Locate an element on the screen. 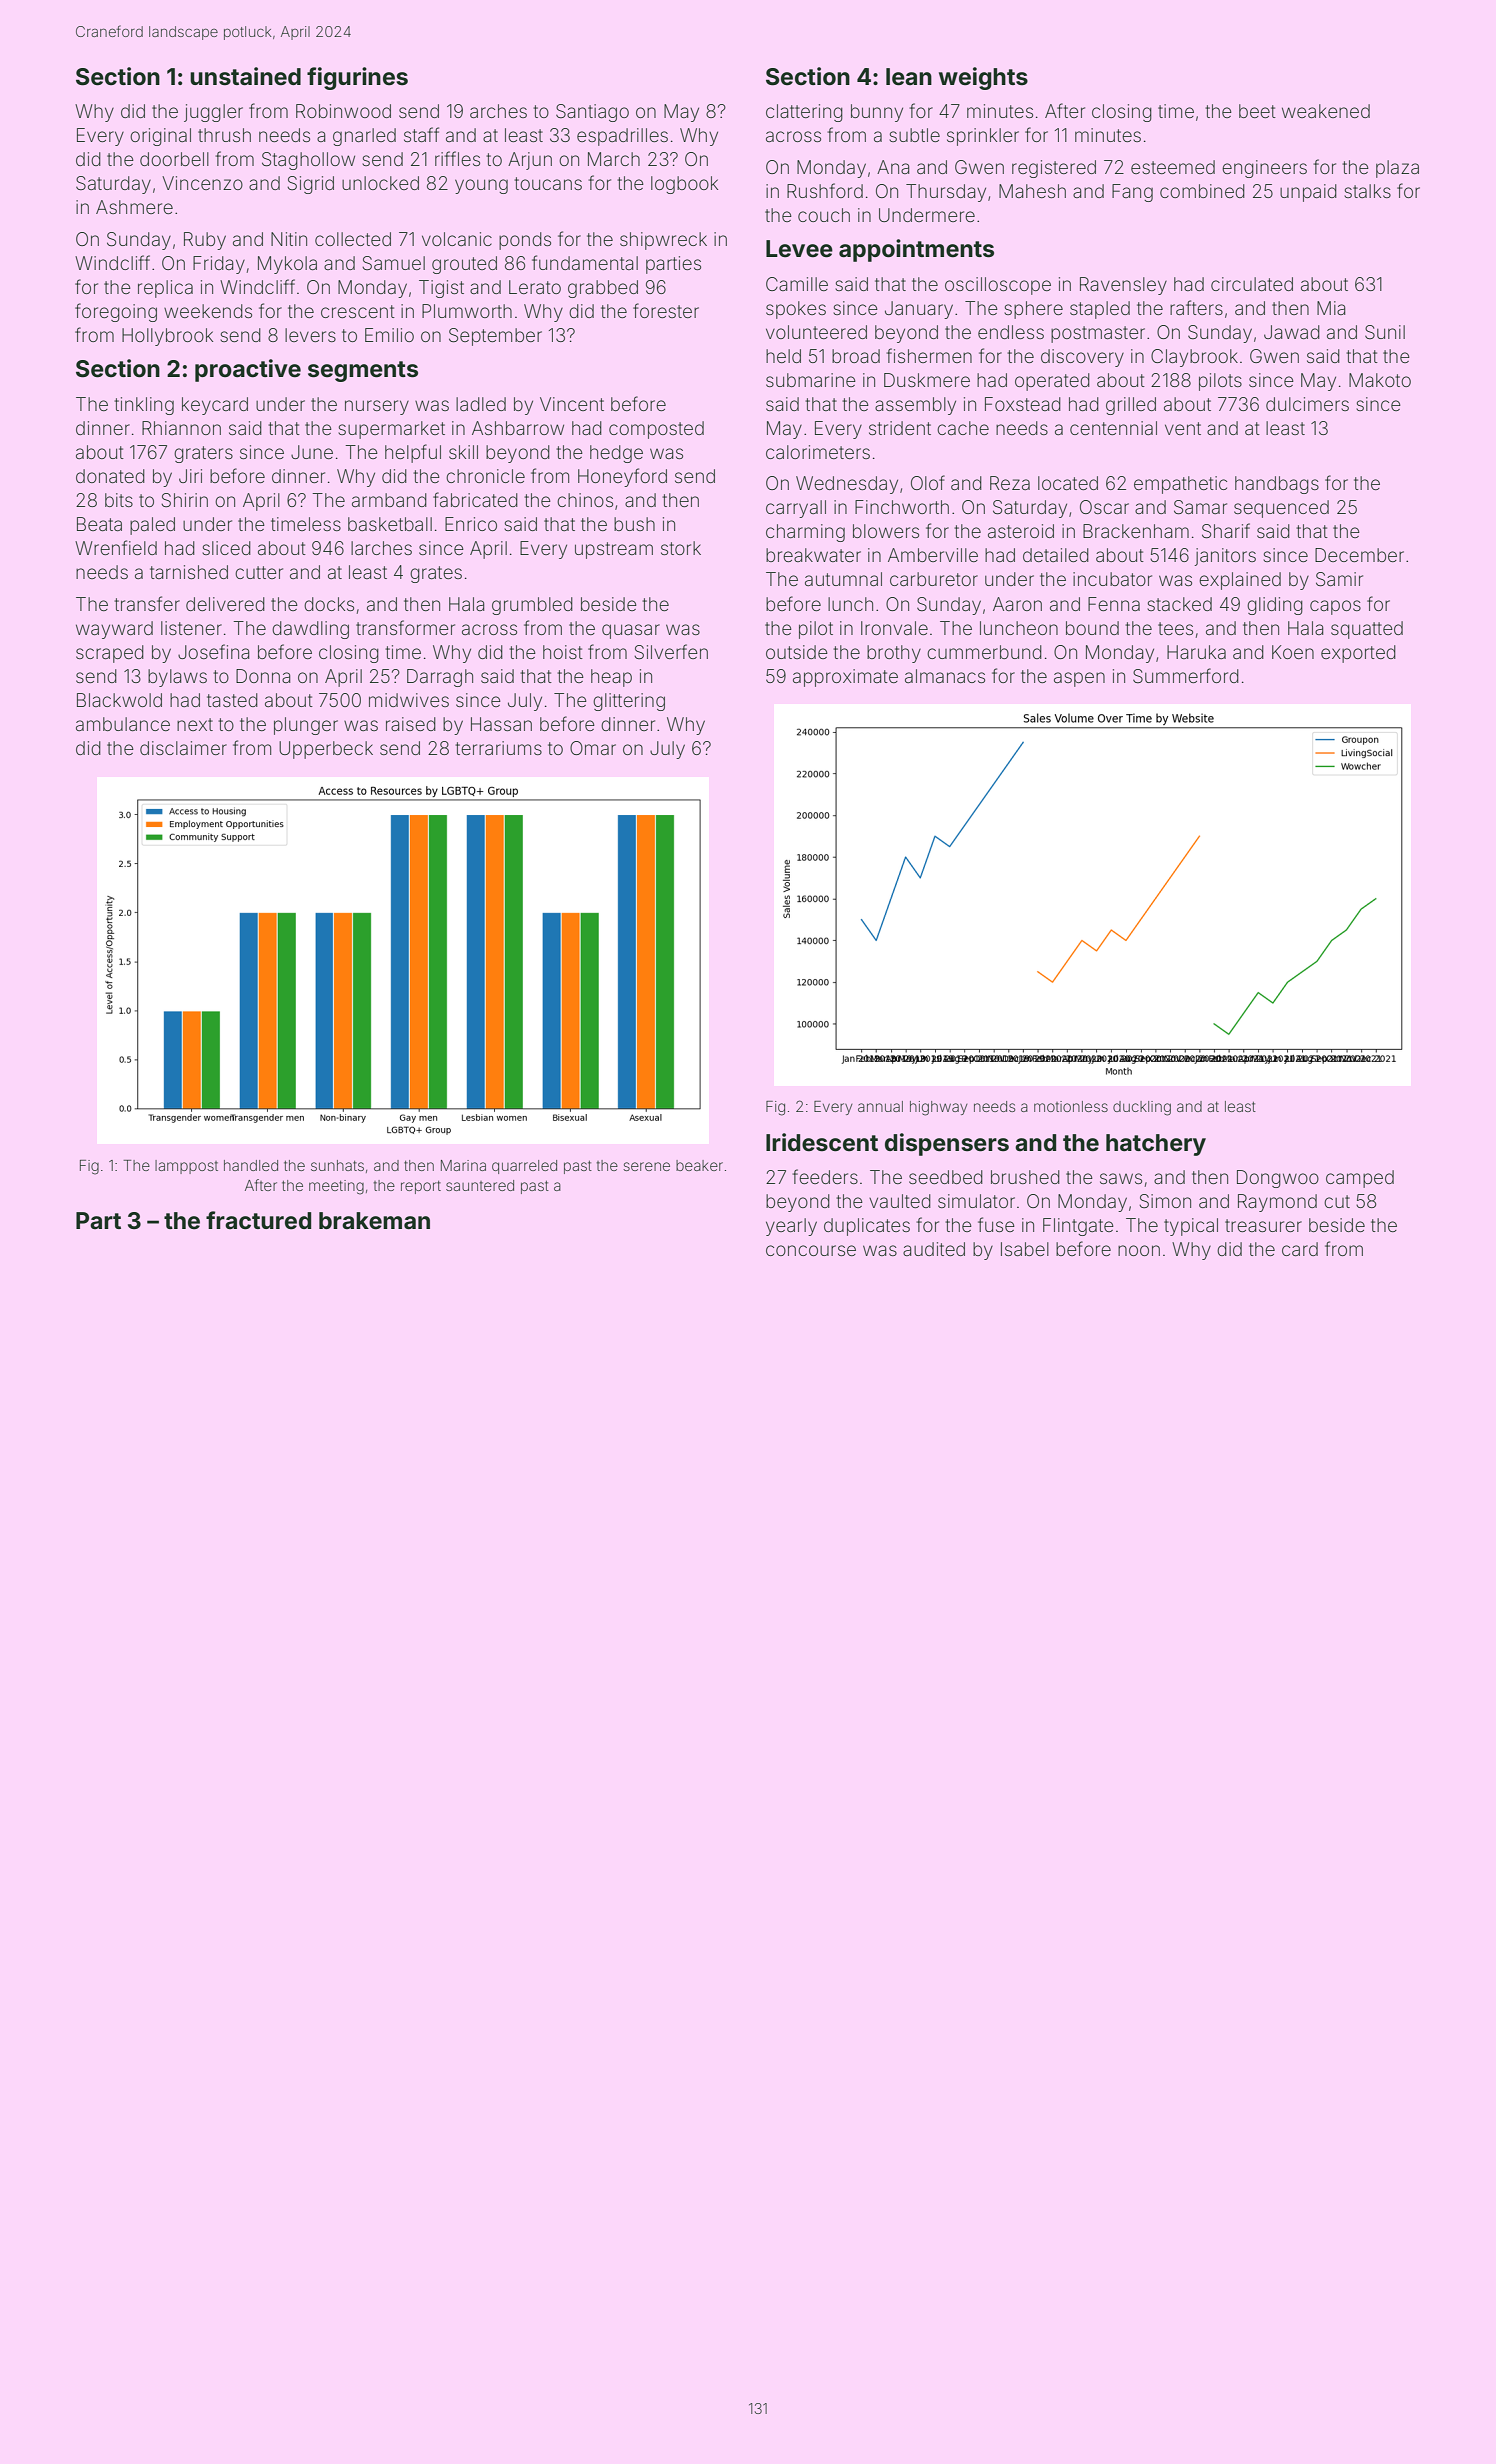 This screenshot has height=2464, width=1496. fractured is located at coordinates (258, 1220).
